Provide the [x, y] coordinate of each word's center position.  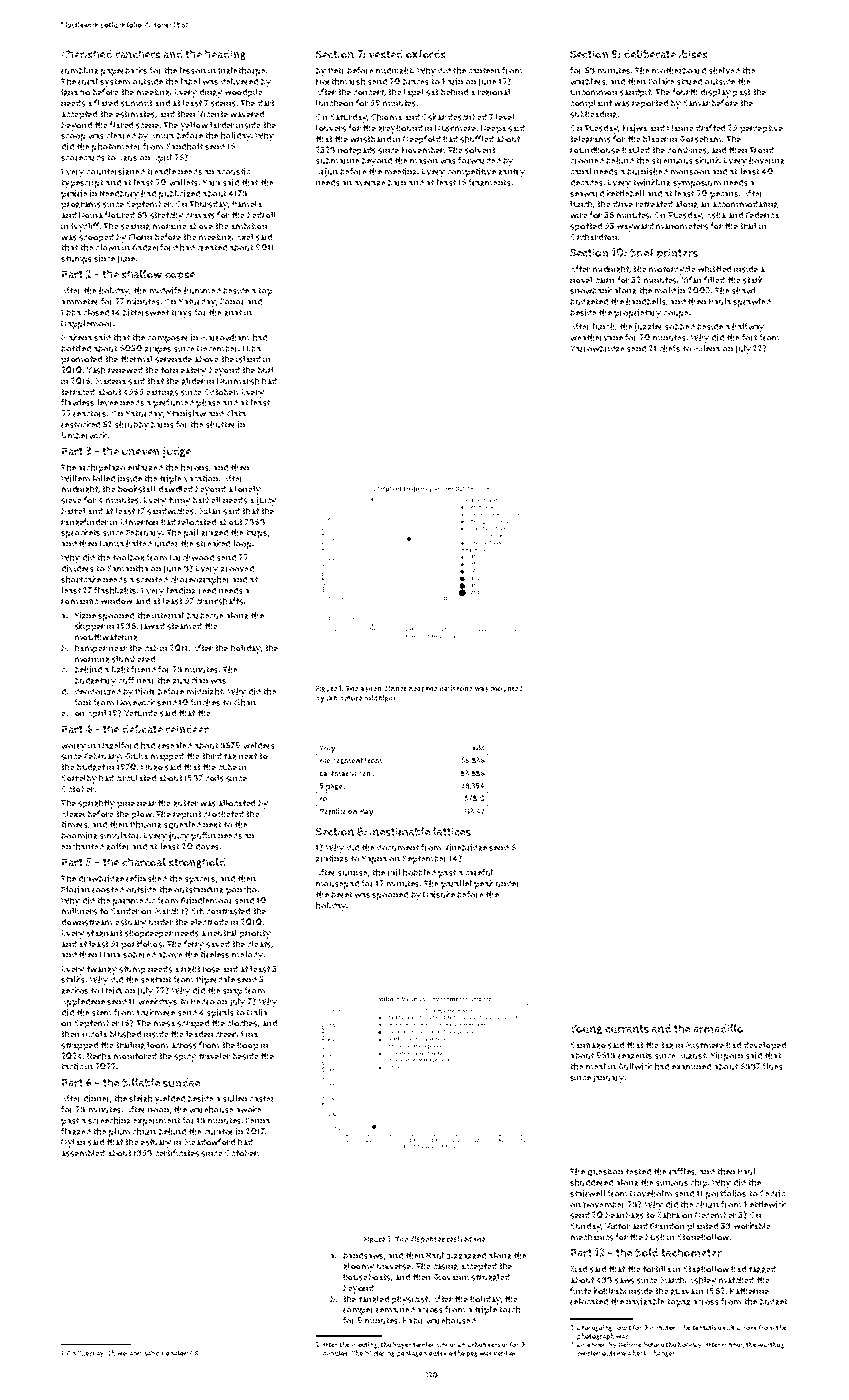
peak [483, 884]
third [212, 756]
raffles [682, 1171]
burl [266, 370]
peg [472, 1355]
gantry [511, 172]
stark [753, 280]
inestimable [400, 831]
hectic [642, 1353]
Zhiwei [117, 1353]
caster [262, 1098]
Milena [707, 348]
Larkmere [156, 1012]
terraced [78, 392]
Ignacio [75, 92]
